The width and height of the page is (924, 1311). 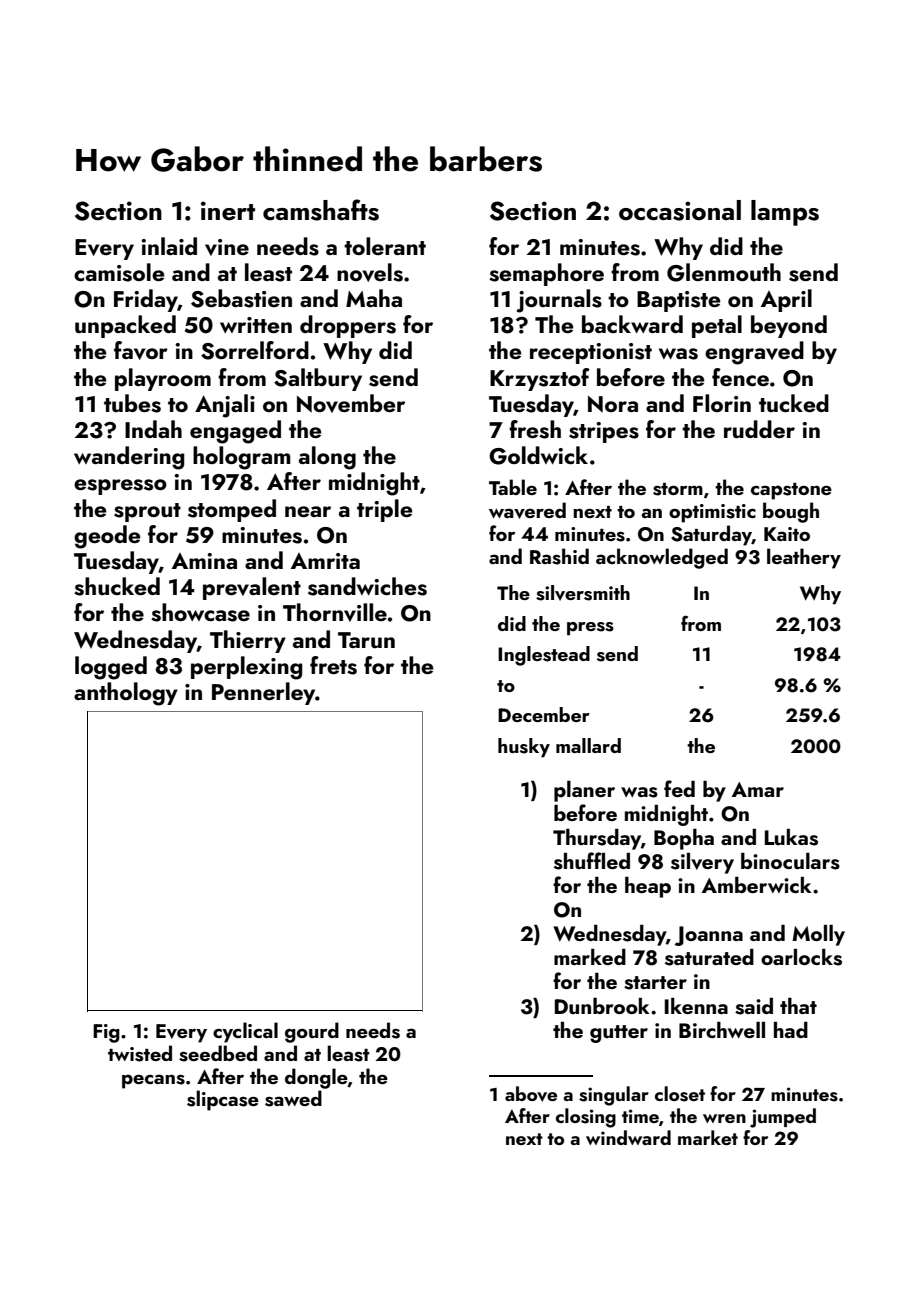 I want to click on slipcase, so click(x=223, y=1100).
